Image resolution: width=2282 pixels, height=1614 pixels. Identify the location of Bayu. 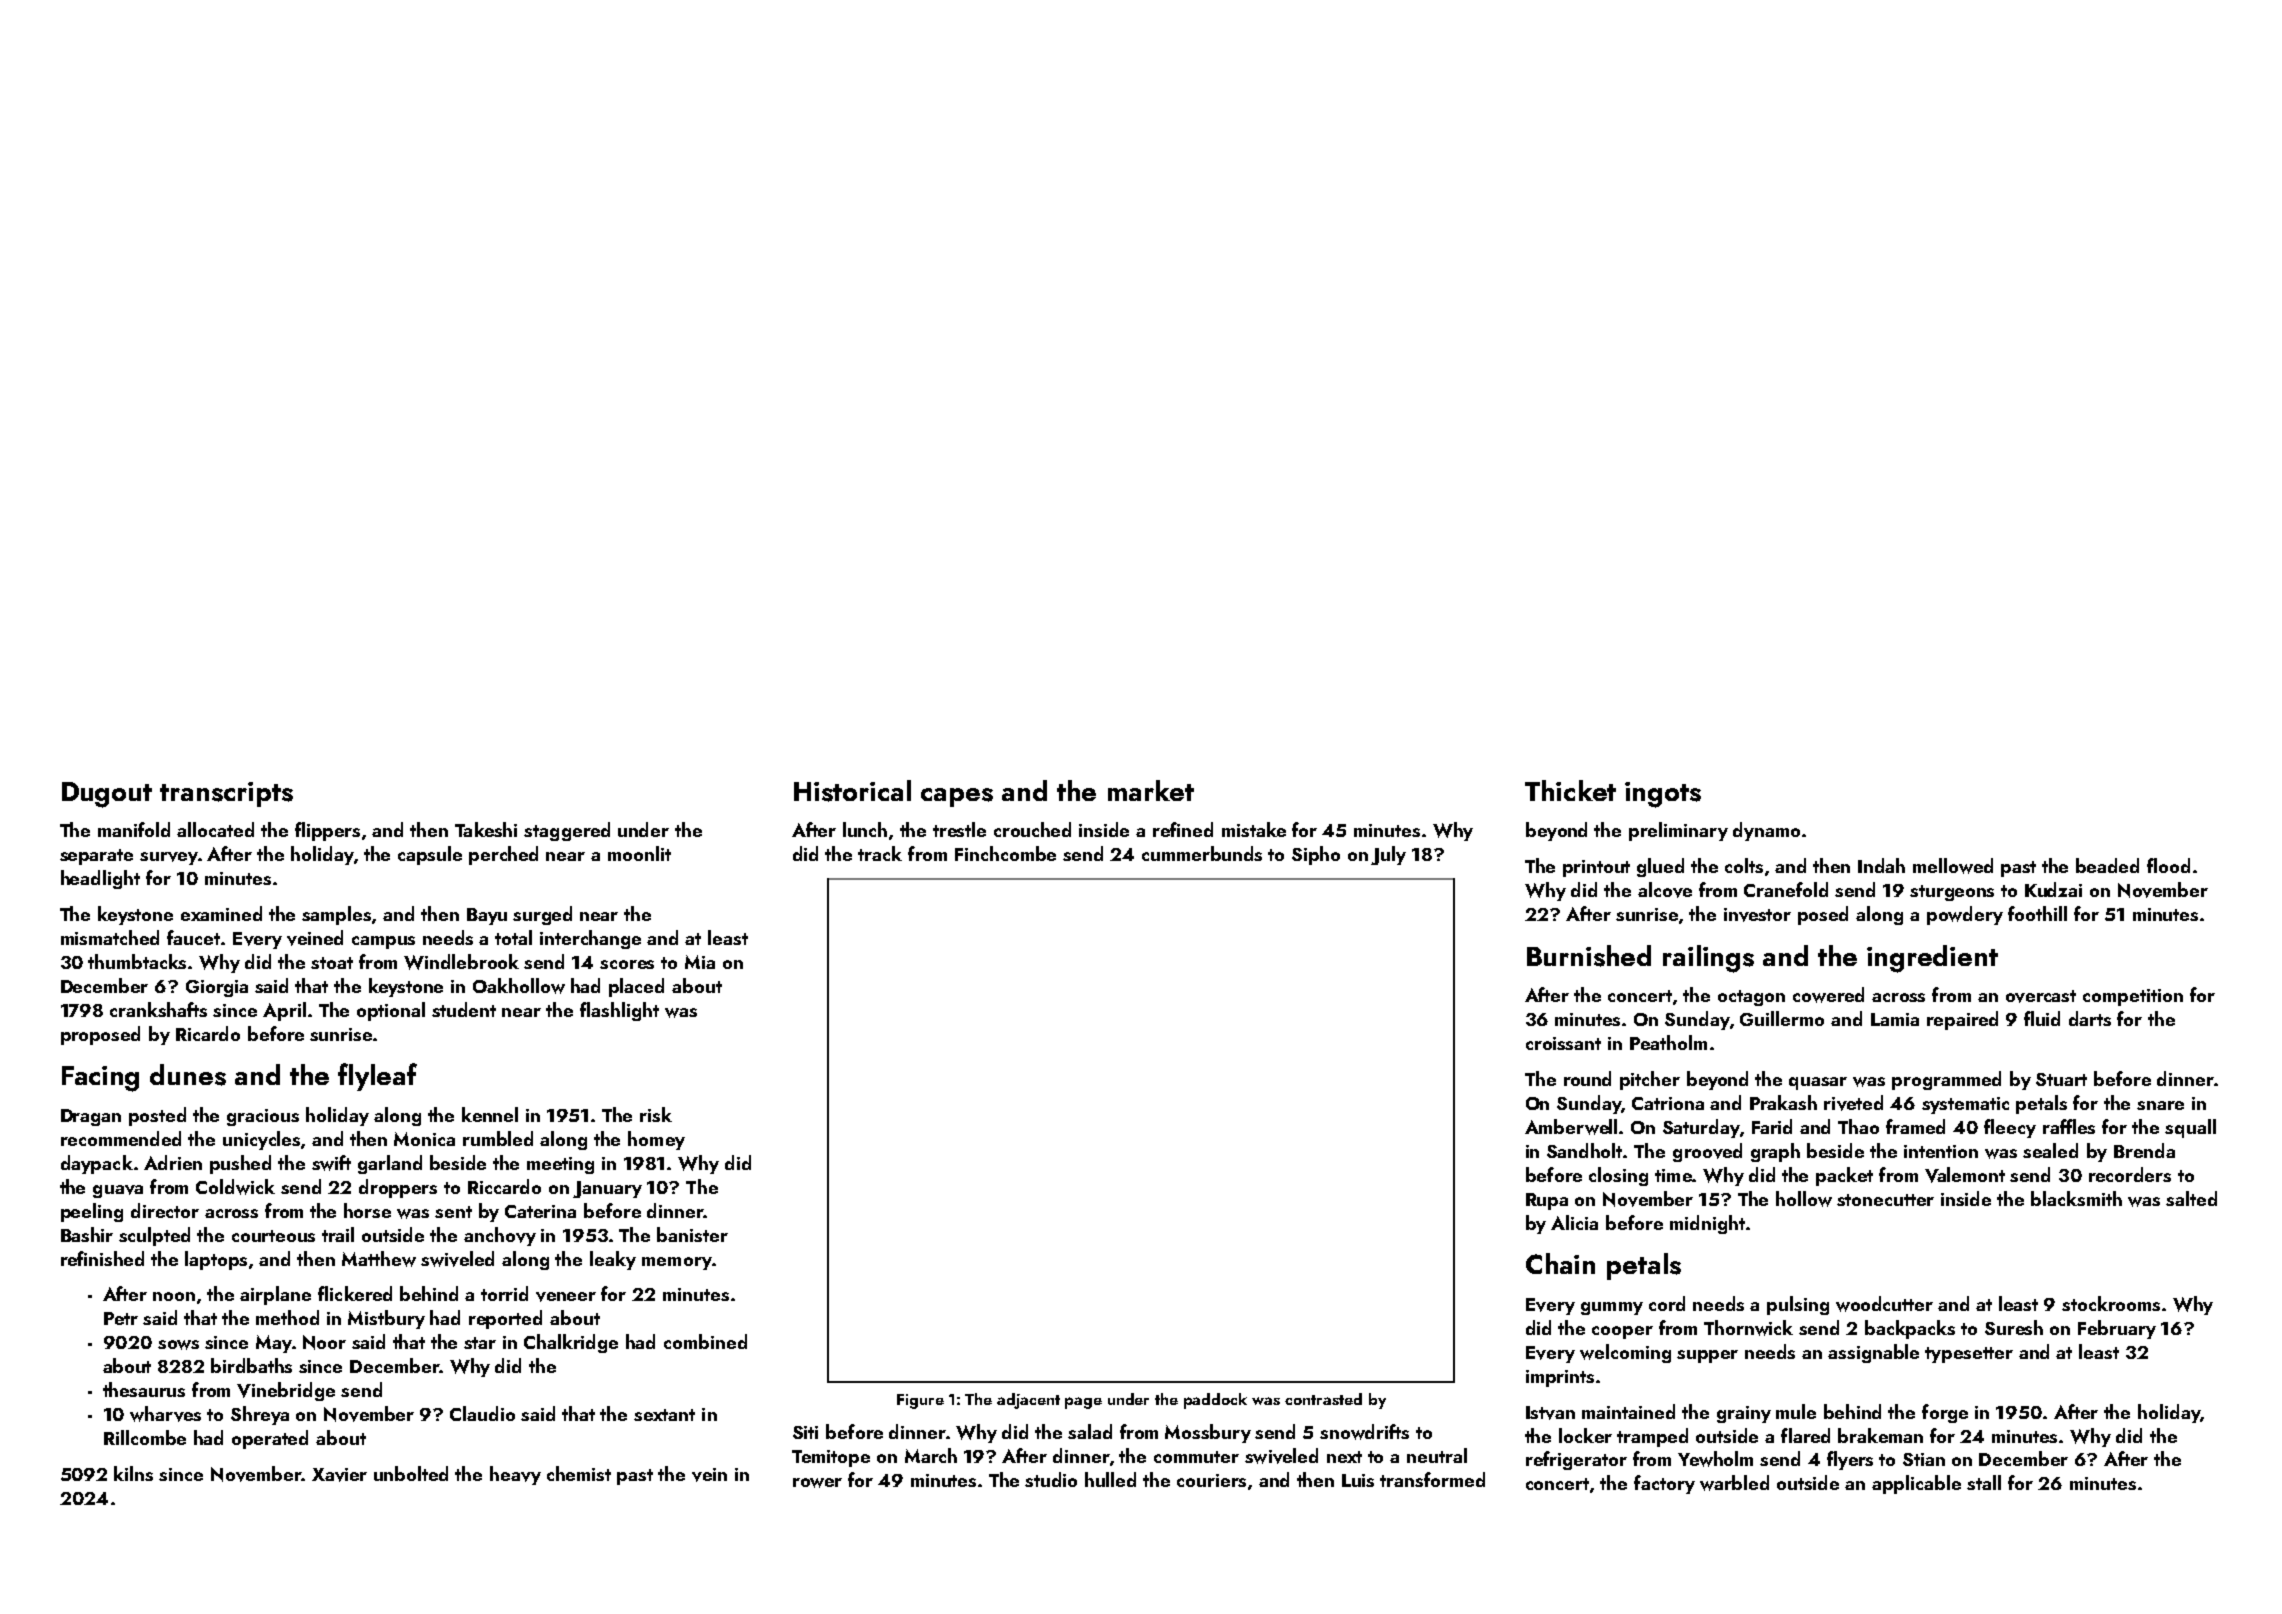
(487, 916).
